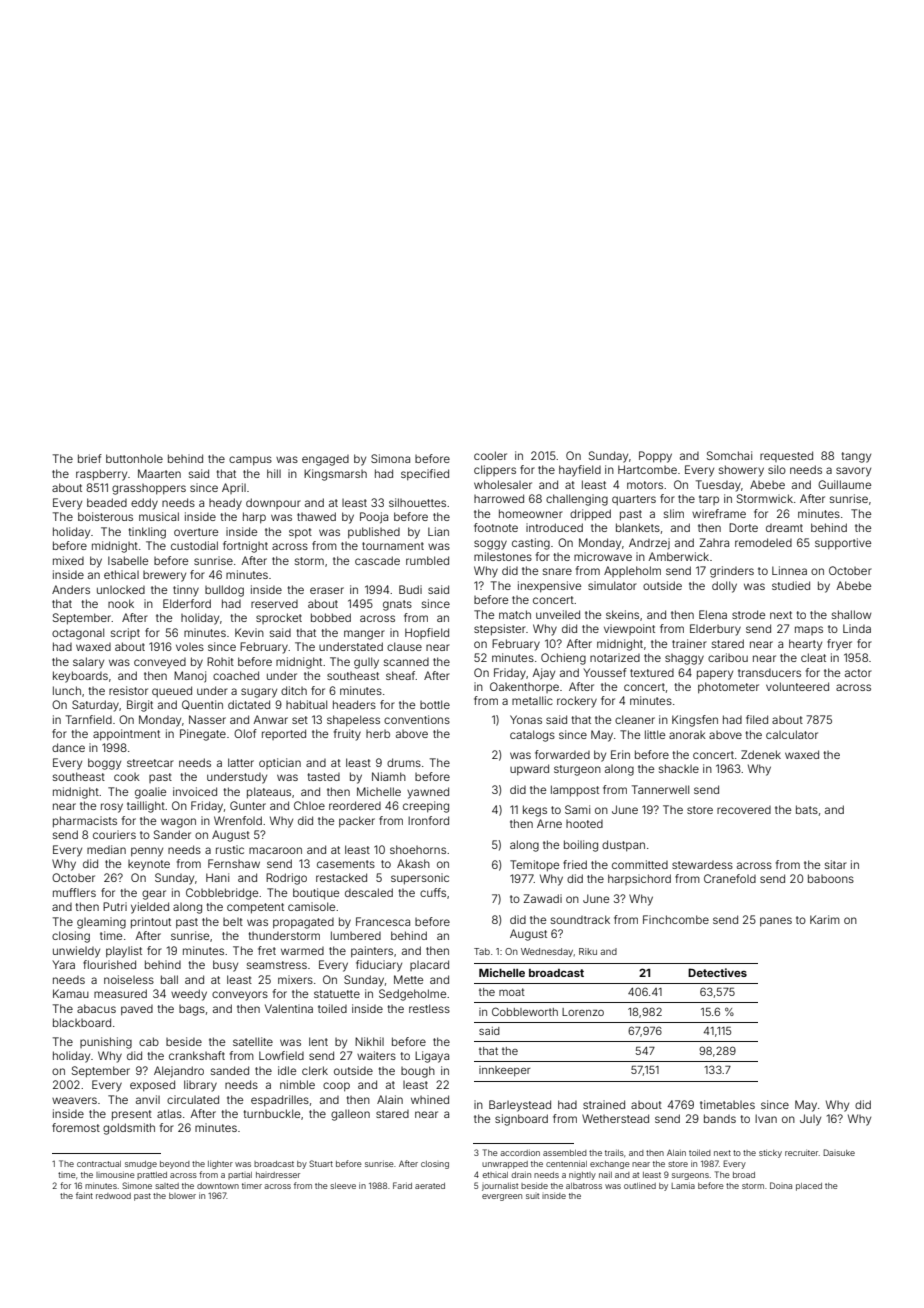  What do you see at coordinates (542, 898) in the screenshot?
I see `Zawadi` at bounding box center [542, 898].
